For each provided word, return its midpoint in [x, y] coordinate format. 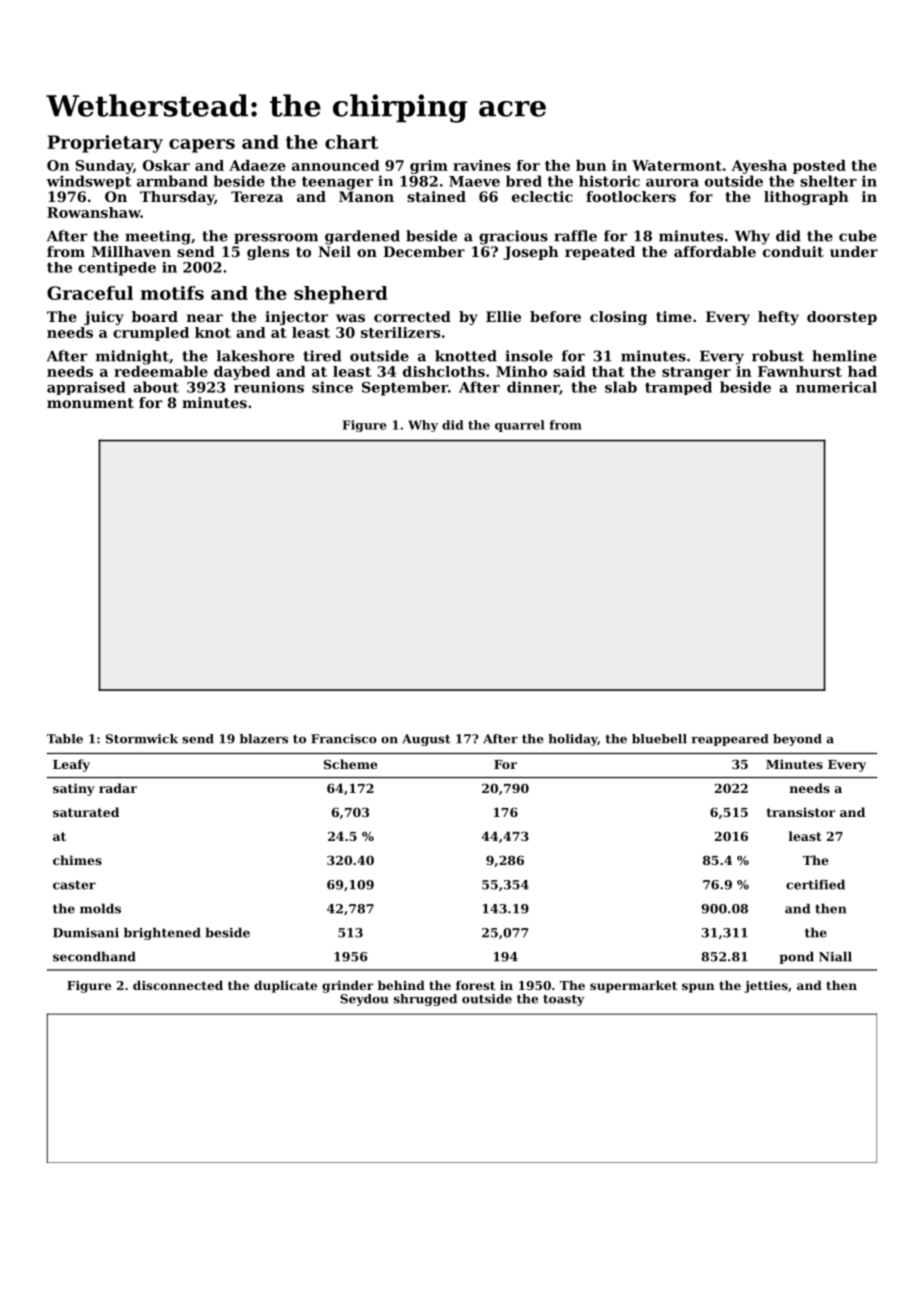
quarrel [520, 426]
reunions [269, 387]
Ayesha [759, 167]
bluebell [659, 739]
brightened [162, 933]
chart [351, 142]
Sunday [104, 167]
